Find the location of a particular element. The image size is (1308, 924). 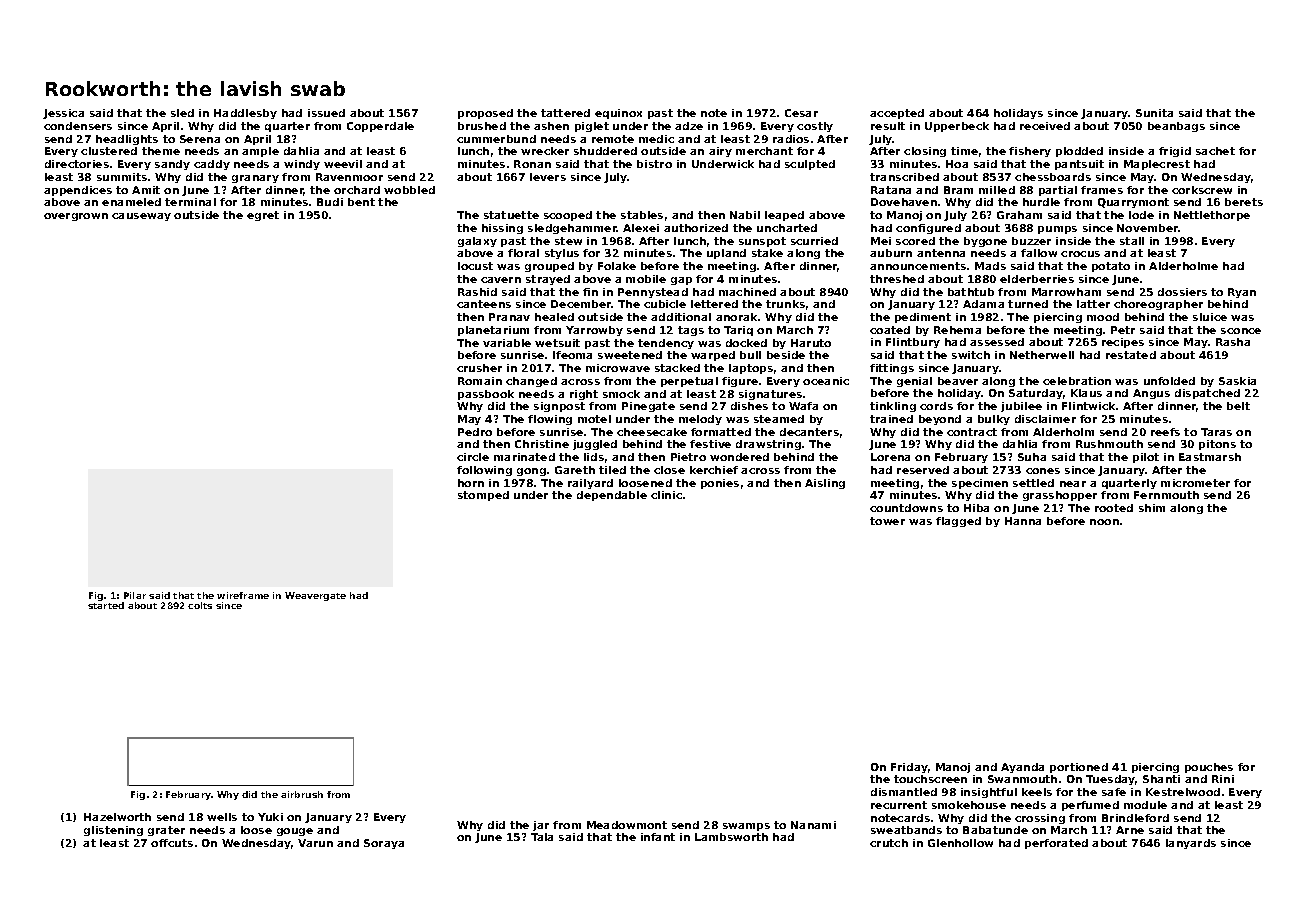

Haddlesby is located at coordinates (245, 114).
